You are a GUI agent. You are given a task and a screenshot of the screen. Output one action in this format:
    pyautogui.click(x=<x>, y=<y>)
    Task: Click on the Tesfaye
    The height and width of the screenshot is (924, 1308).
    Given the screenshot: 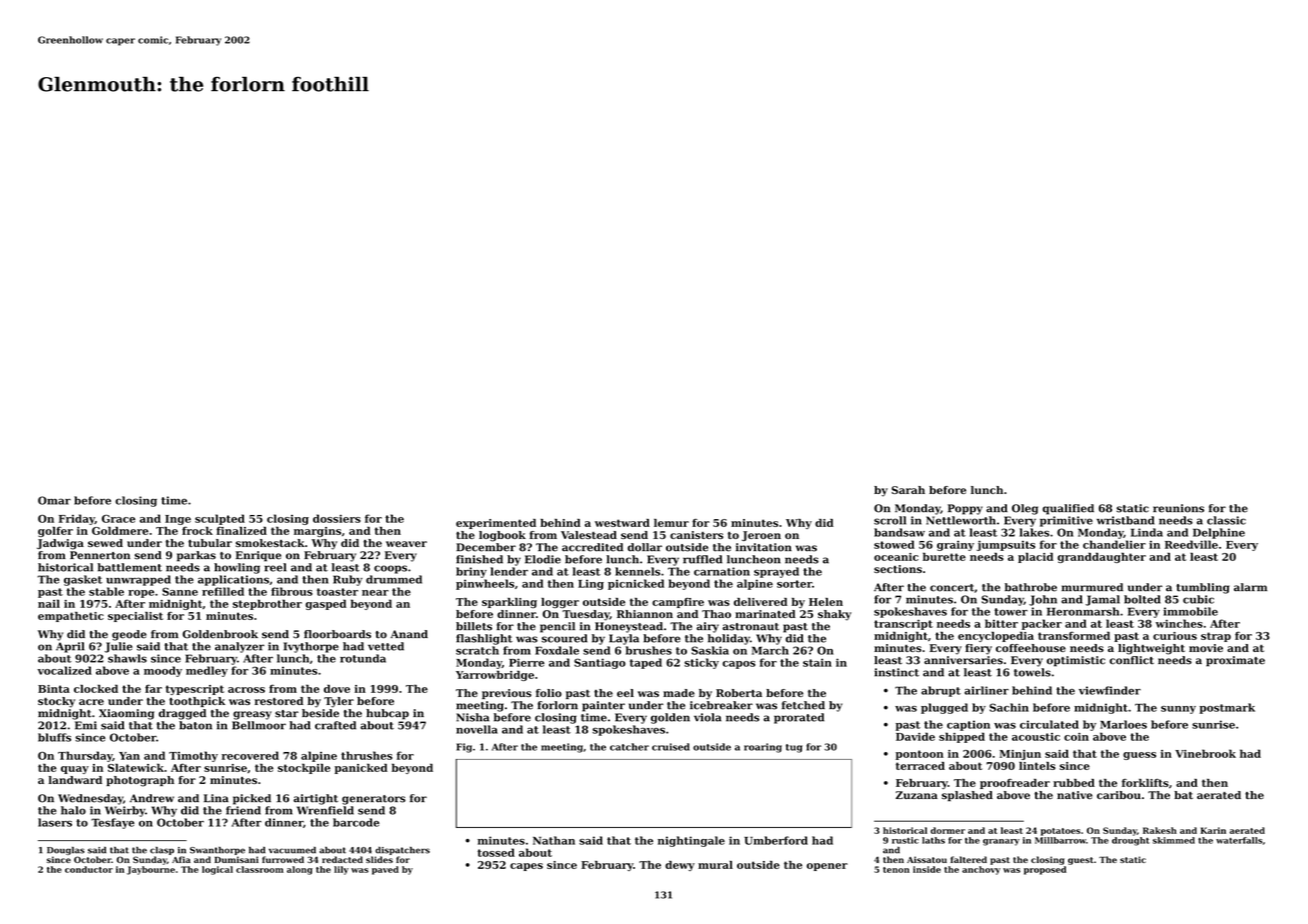 What is the action you would take?
    pyautogui.click(x=112, y=823)
